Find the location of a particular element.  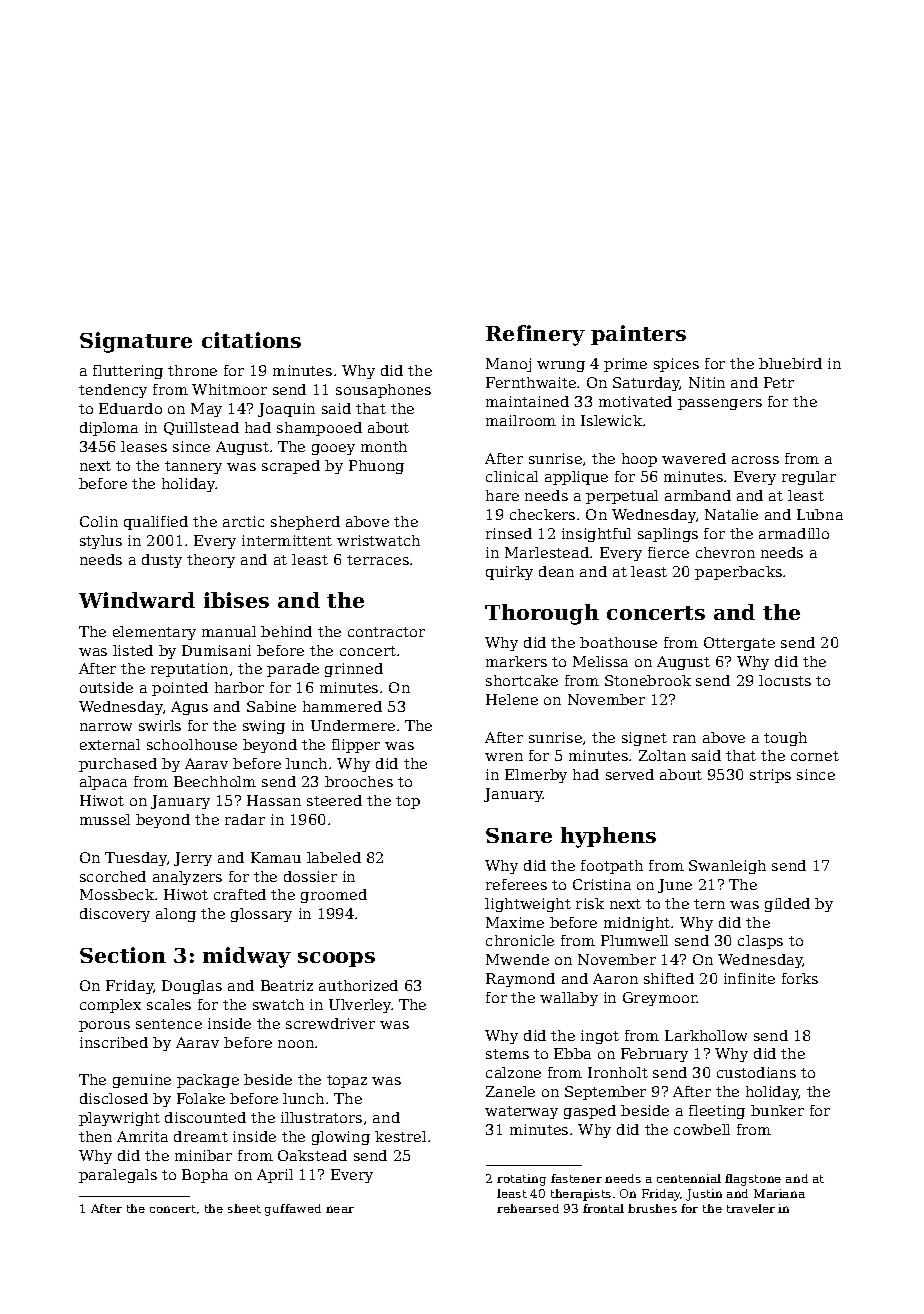

narrow is located at coordinates (106, 727).
